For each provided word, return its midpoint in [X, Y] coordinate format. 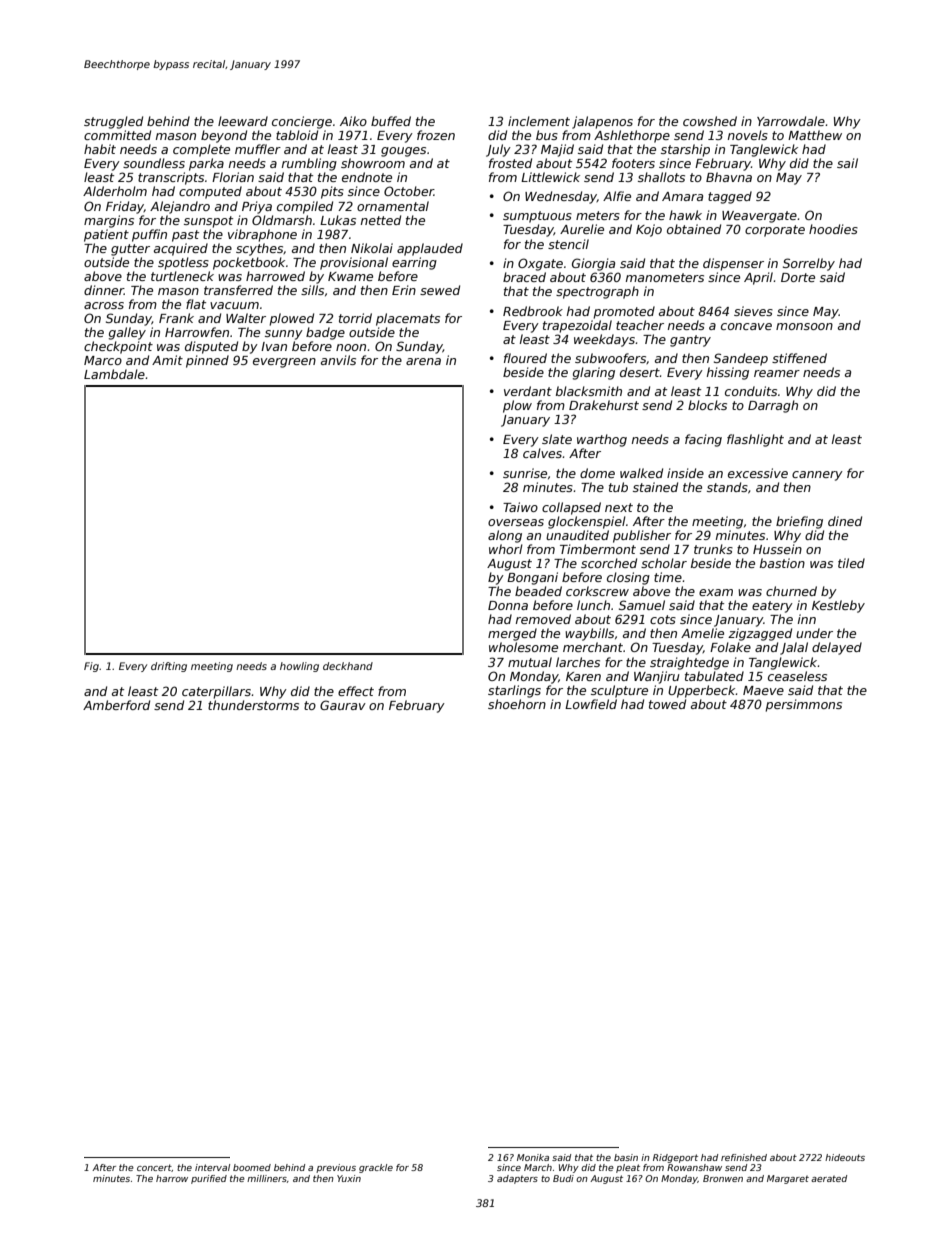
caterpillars [216, 692]
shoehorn [517, 704]
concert [154, 1168]
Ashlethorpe [632, 136]
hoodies [833, 229]
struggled [113, 122]
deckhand [348, 666]
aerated [829, 1178]
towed [667, 704]
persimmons [803, 705]
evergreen [284, 363]
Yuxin [349, 1178]
